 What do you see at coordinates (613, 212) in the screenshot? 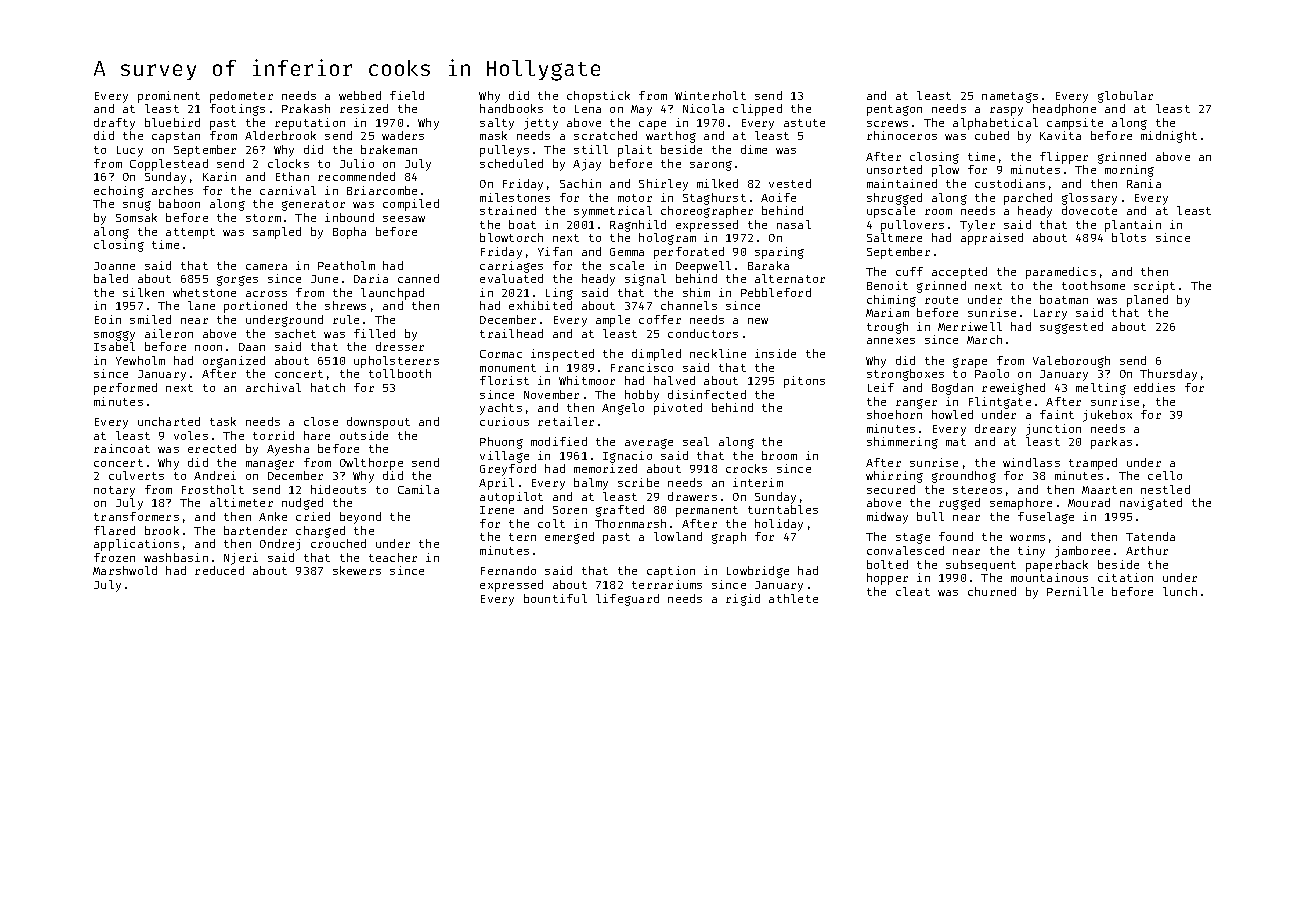
I see `symmetrical` at bounding box center [613, 212].
